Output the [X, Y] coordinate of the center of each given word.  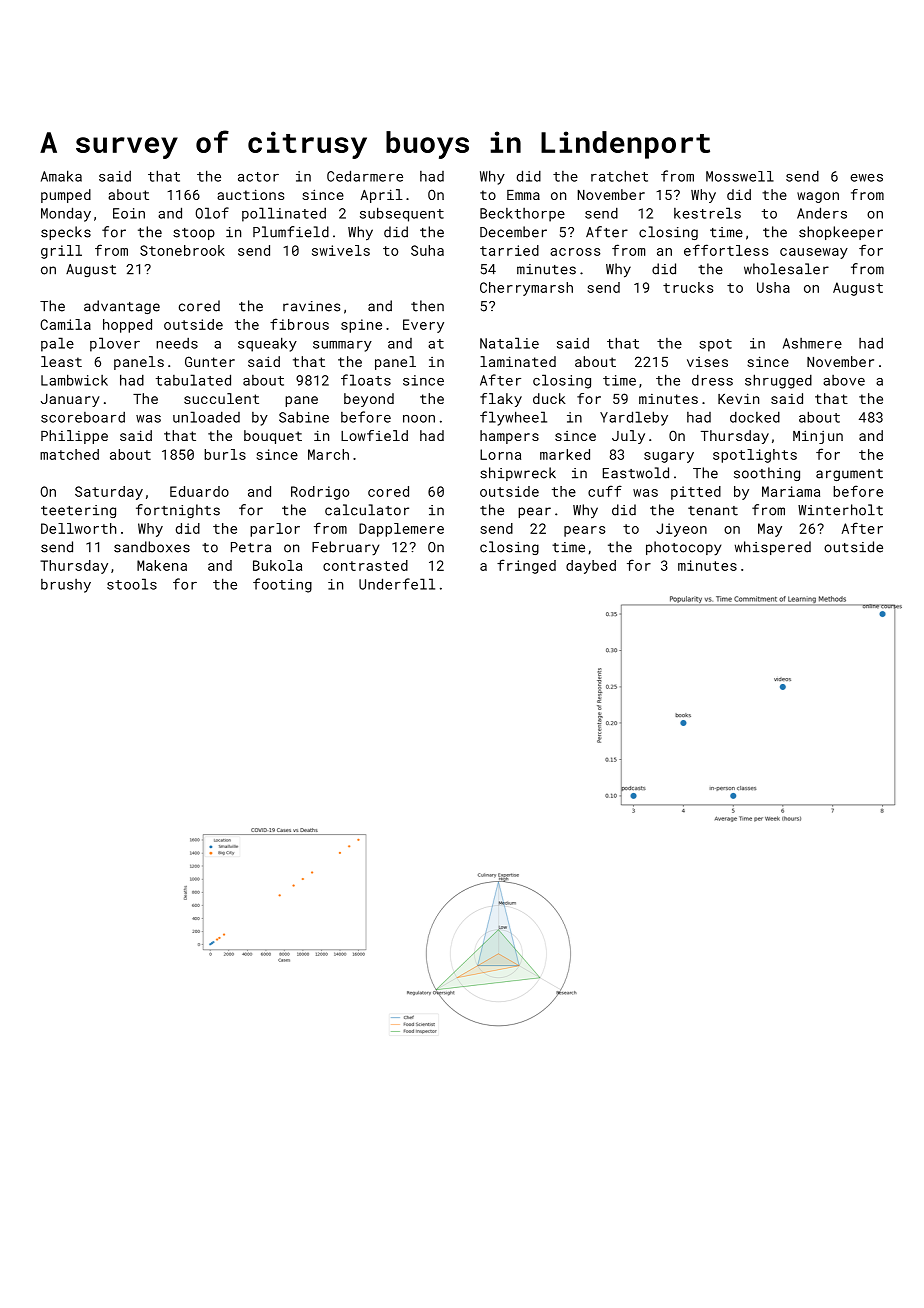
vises [707, 362]
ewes [866, 178]
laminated [518, 361]
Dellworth [78, 528]
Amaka [61, 176]
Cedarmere [365, 176]
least [61, 361]
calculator [367, 510]
